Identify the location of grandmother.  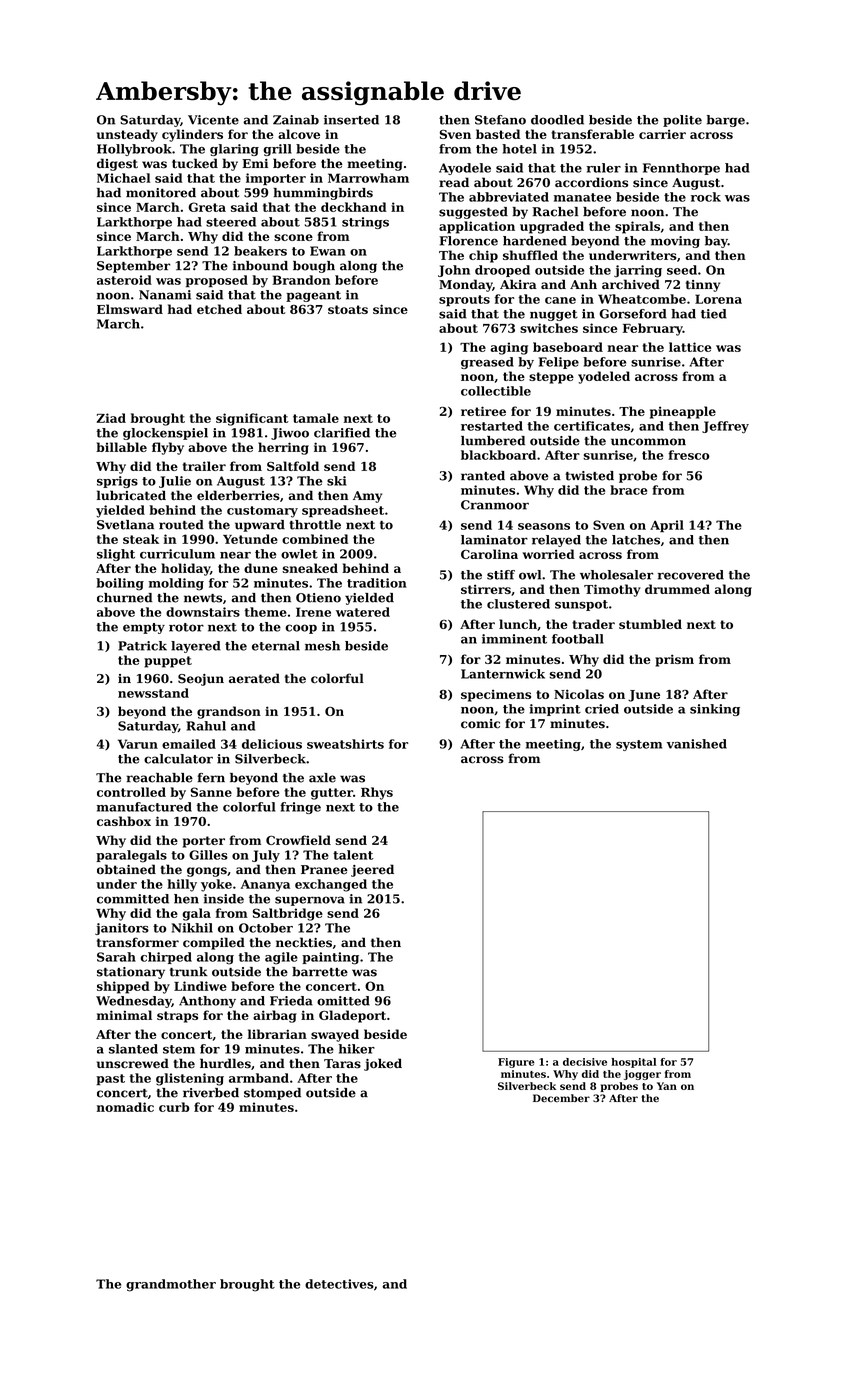
(171, 1285).
